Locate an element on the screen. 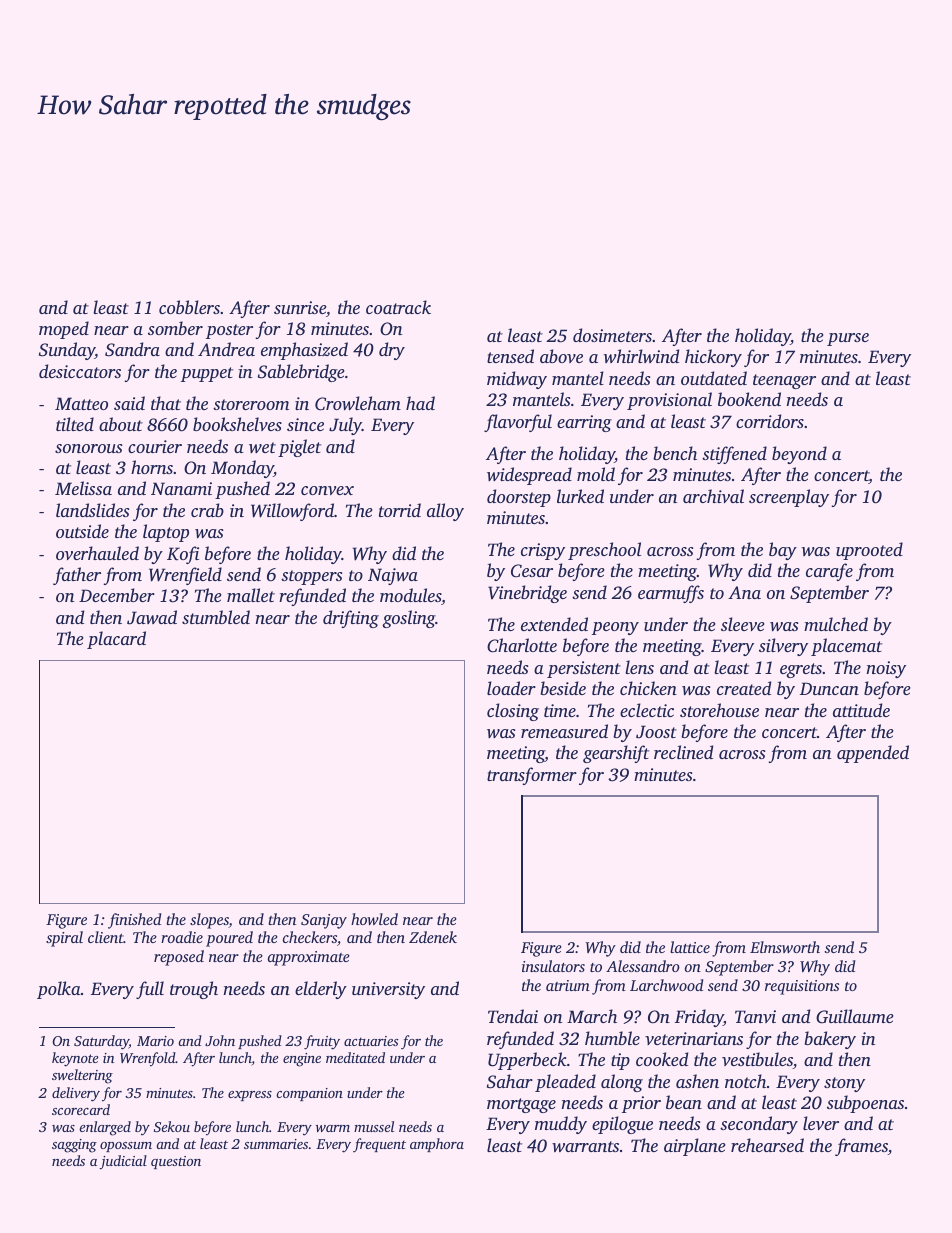 This screenshot has height=1233, width=952. somber is located at coordinates (175, 328).
